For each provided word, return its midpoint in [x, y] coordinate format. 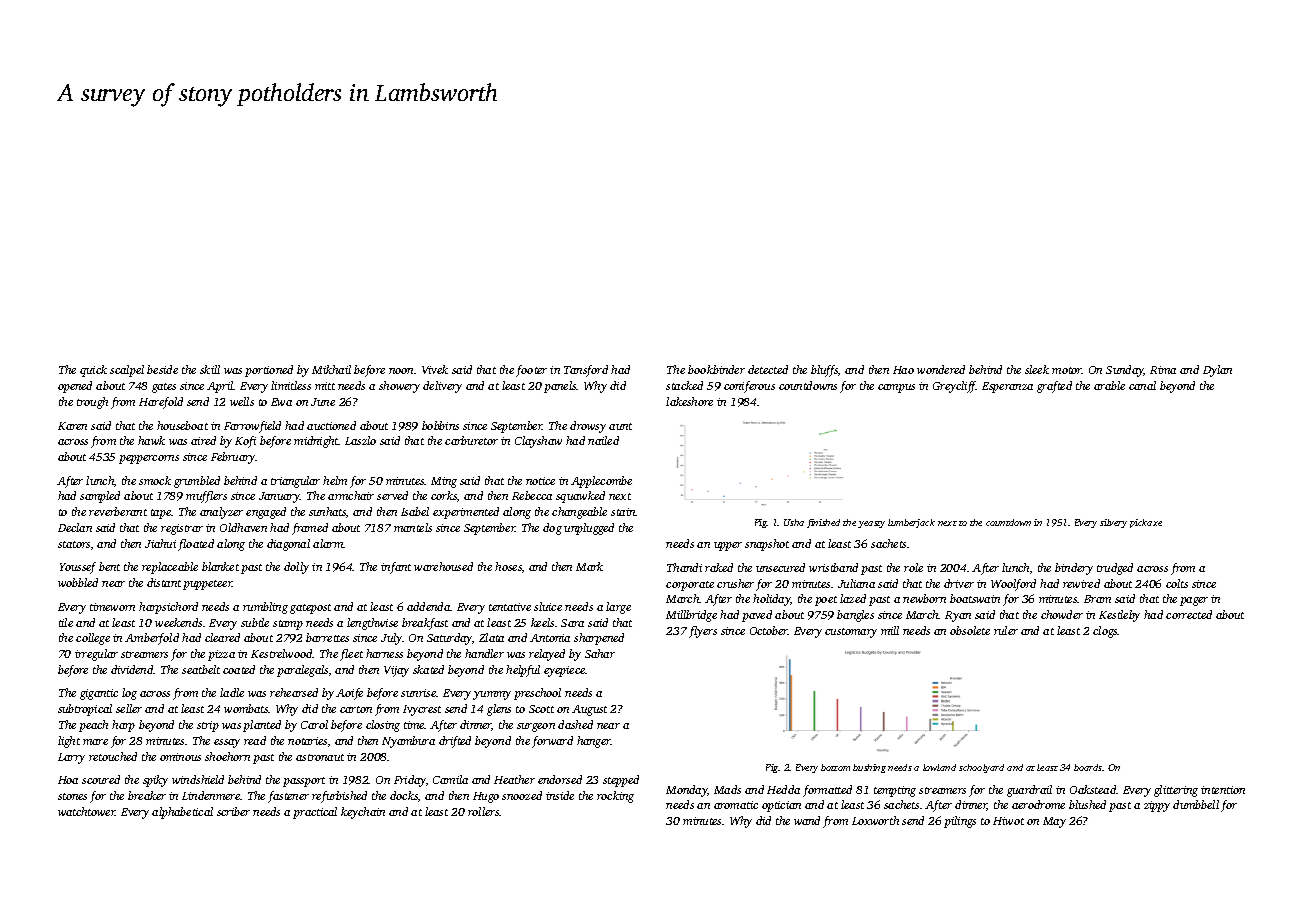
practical [315, 813]
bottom [835, 767]
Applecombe [601, 482]
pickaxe [1146, 523]
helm [335, 480]
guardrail [1029, 791]
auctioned [331, 425]
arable [1109, 385]
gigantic [99, 694]
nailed [603, 440]
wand [807, 820]
